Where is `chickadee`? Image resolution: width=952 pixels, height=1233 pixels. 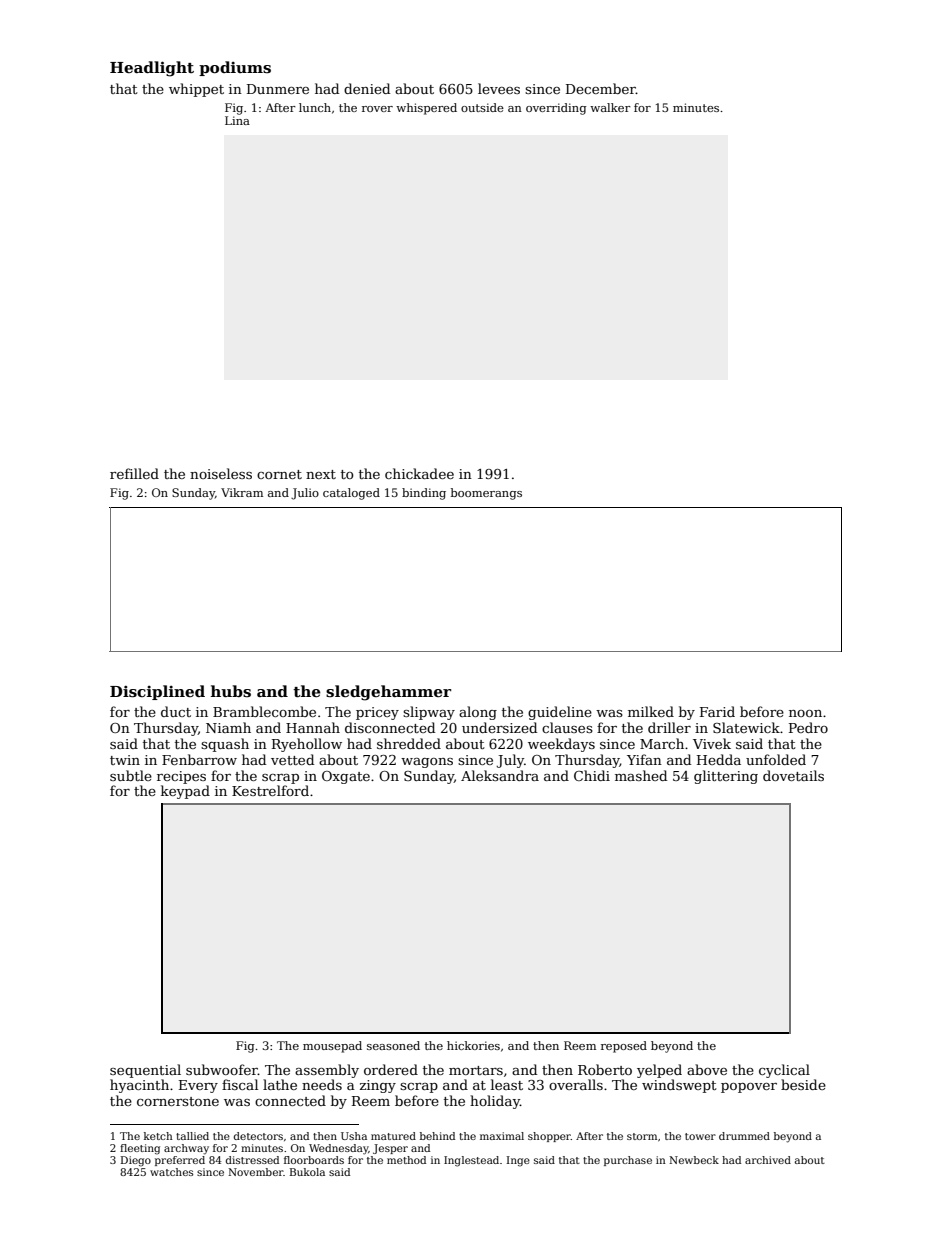
chickadee is located at coordinates (419, 473).
